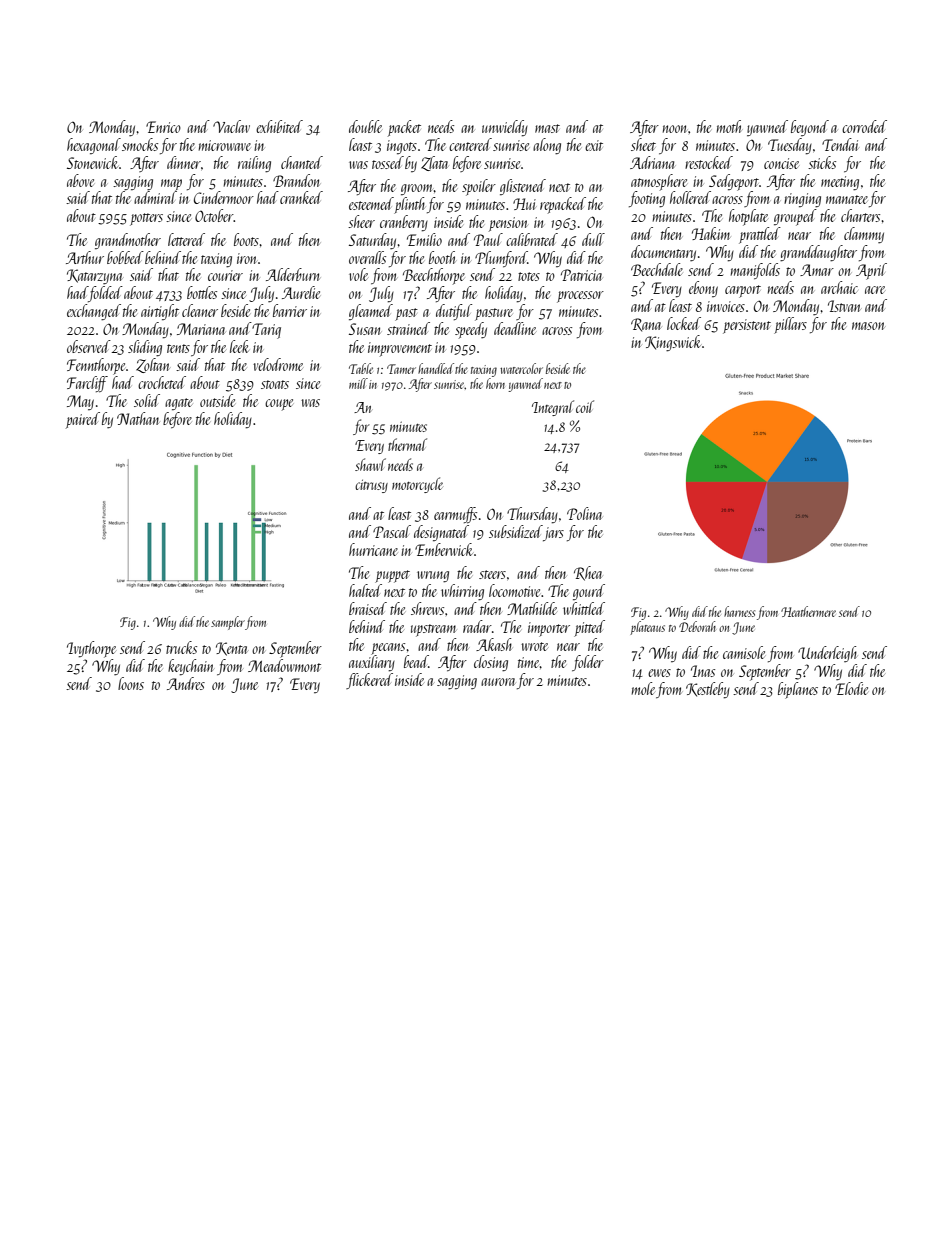 The height and width of the image is (1233, 952). Describe the element at coordinates (798, 690) in the image. I see `biplanes` at that location.
